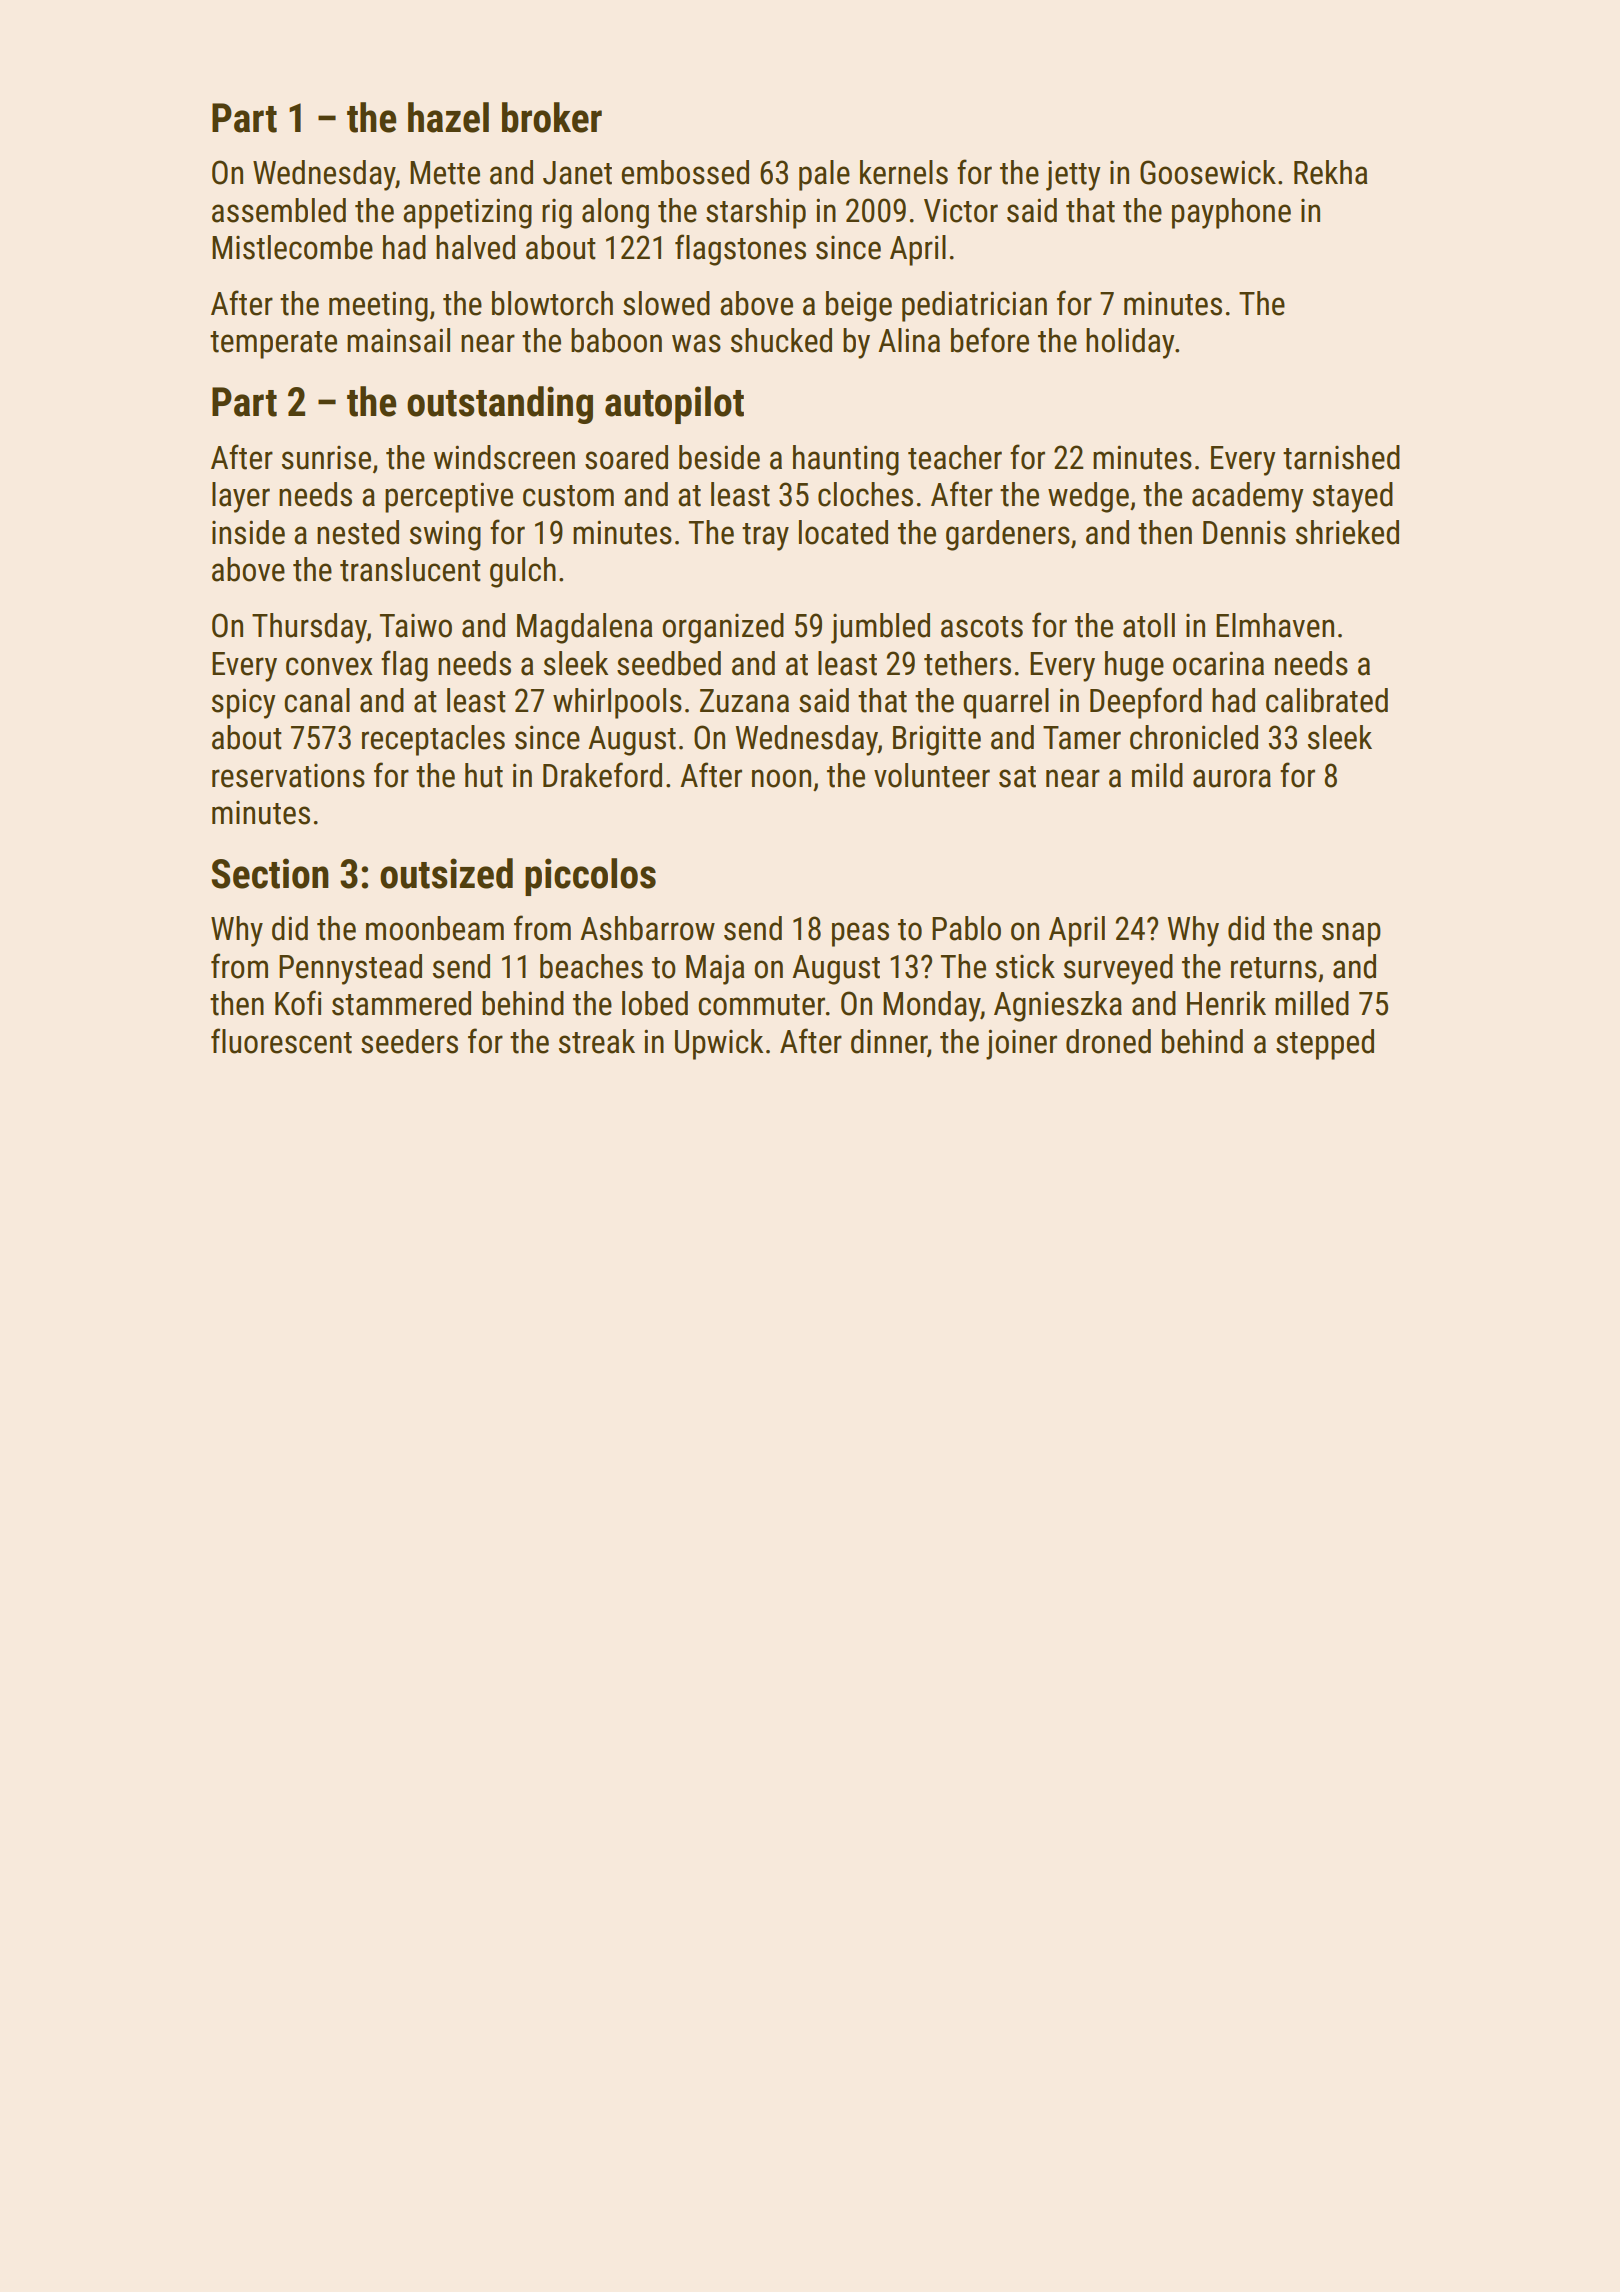  What do you see at coordinates (1248, 497) in the screenshot?
I see `academy` at bounding box center [1248, 497].
